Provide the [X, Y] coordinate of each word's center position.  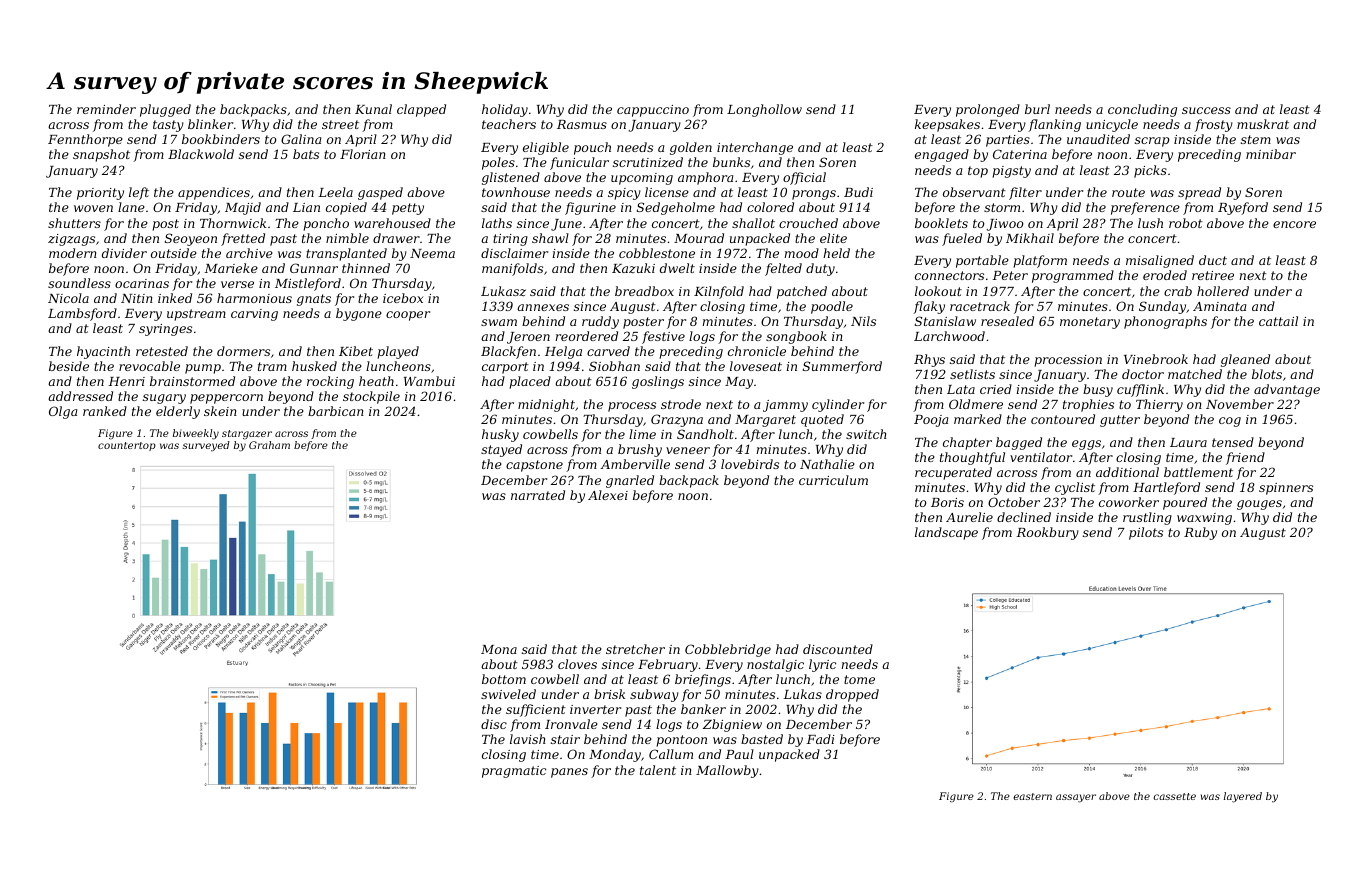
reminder [106, 109]
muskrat [1263, 124]
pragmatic [514, 772]
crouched [808, 223]
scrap [1152, 142]
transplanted [346, 254]
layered [1243, 797]
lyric [822, 665]
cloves [577, 664]
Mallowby [727, 771]
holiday [505, 110]
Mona [499, 649]
